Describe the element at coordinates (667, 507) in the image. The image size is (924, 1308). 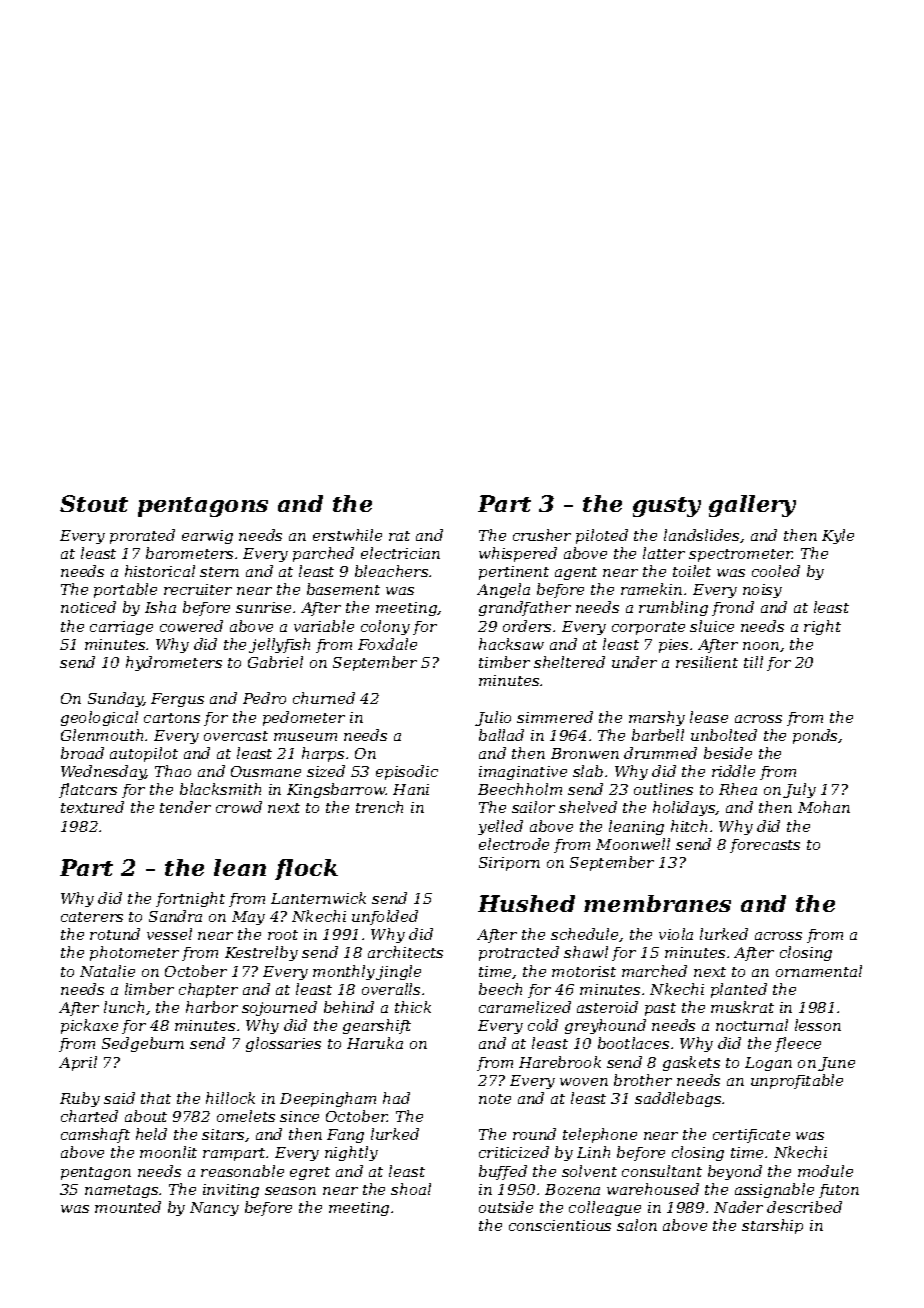
I see `gusty` at that location.
